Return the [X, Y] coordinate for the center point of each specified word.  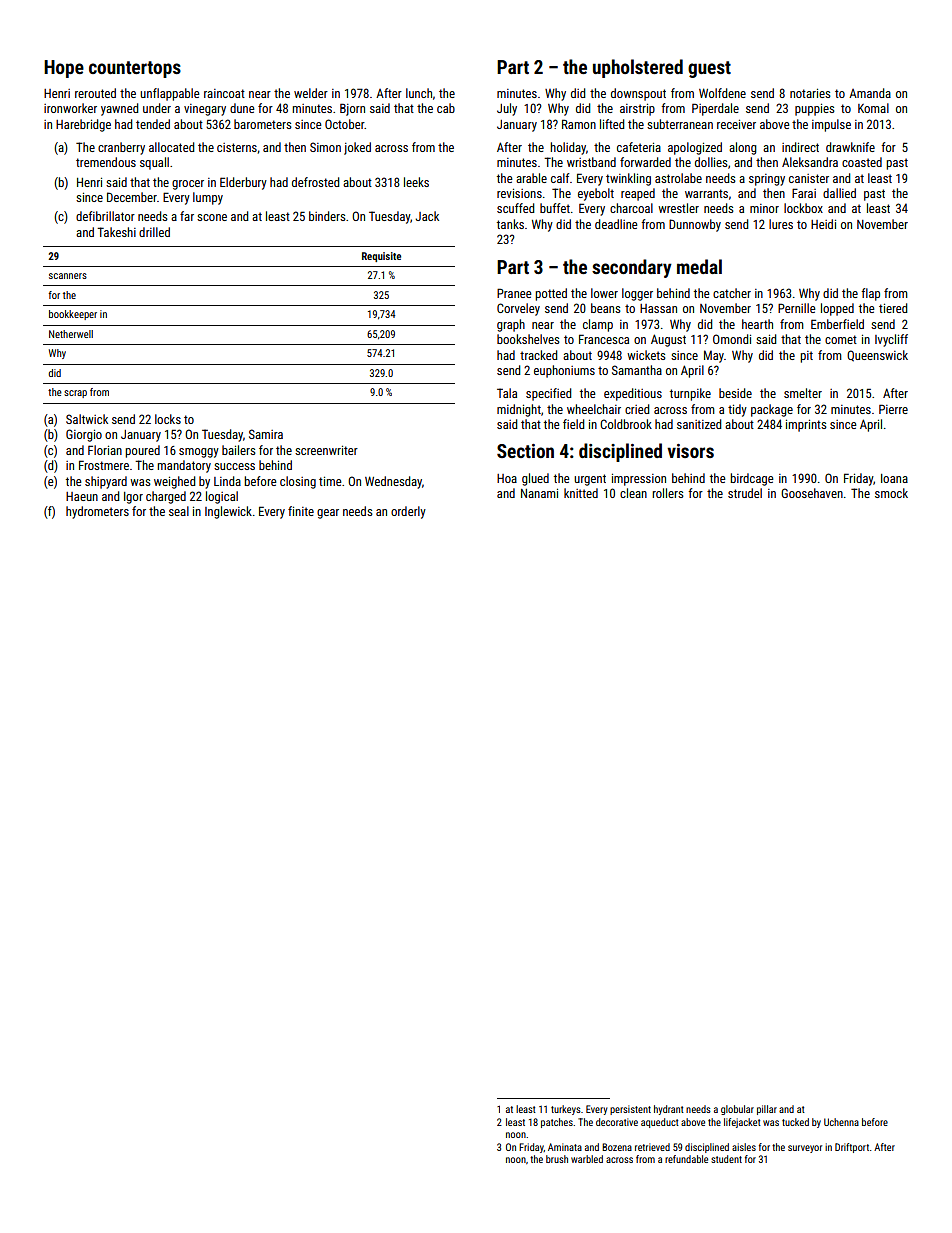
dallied [839, 193]
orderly [408, 512]
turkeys [566, 1110]
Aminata [565, 1147]
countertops [135, 69]
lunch [419, 93]
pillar [767, 1110]
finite [301, 511]
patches [557, 1123]
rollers [668, 493]
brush [557, 1159]
